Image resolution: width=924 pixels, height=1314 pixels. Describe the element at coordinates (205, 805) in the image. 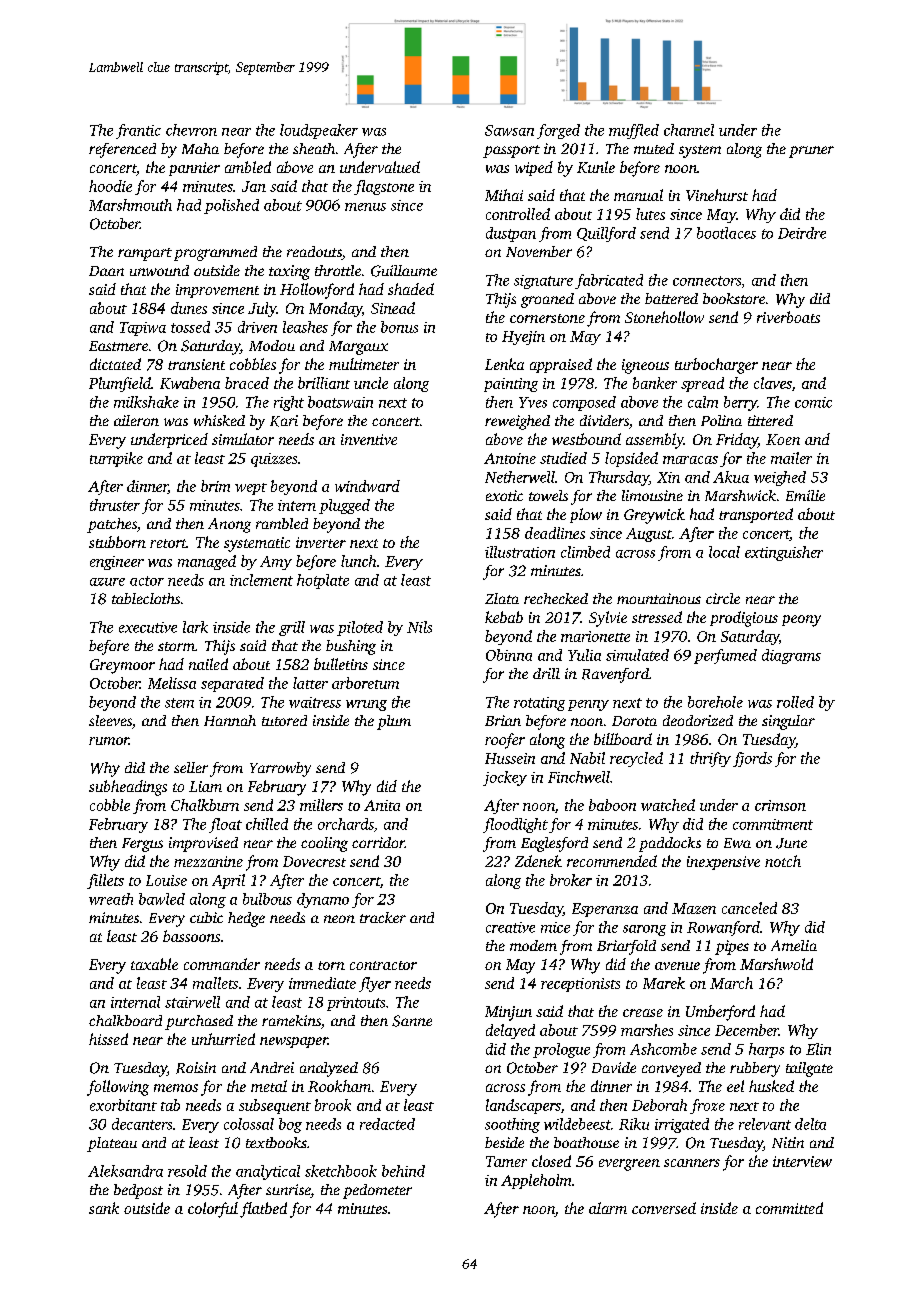

I see `Chalkburn` at that location.
